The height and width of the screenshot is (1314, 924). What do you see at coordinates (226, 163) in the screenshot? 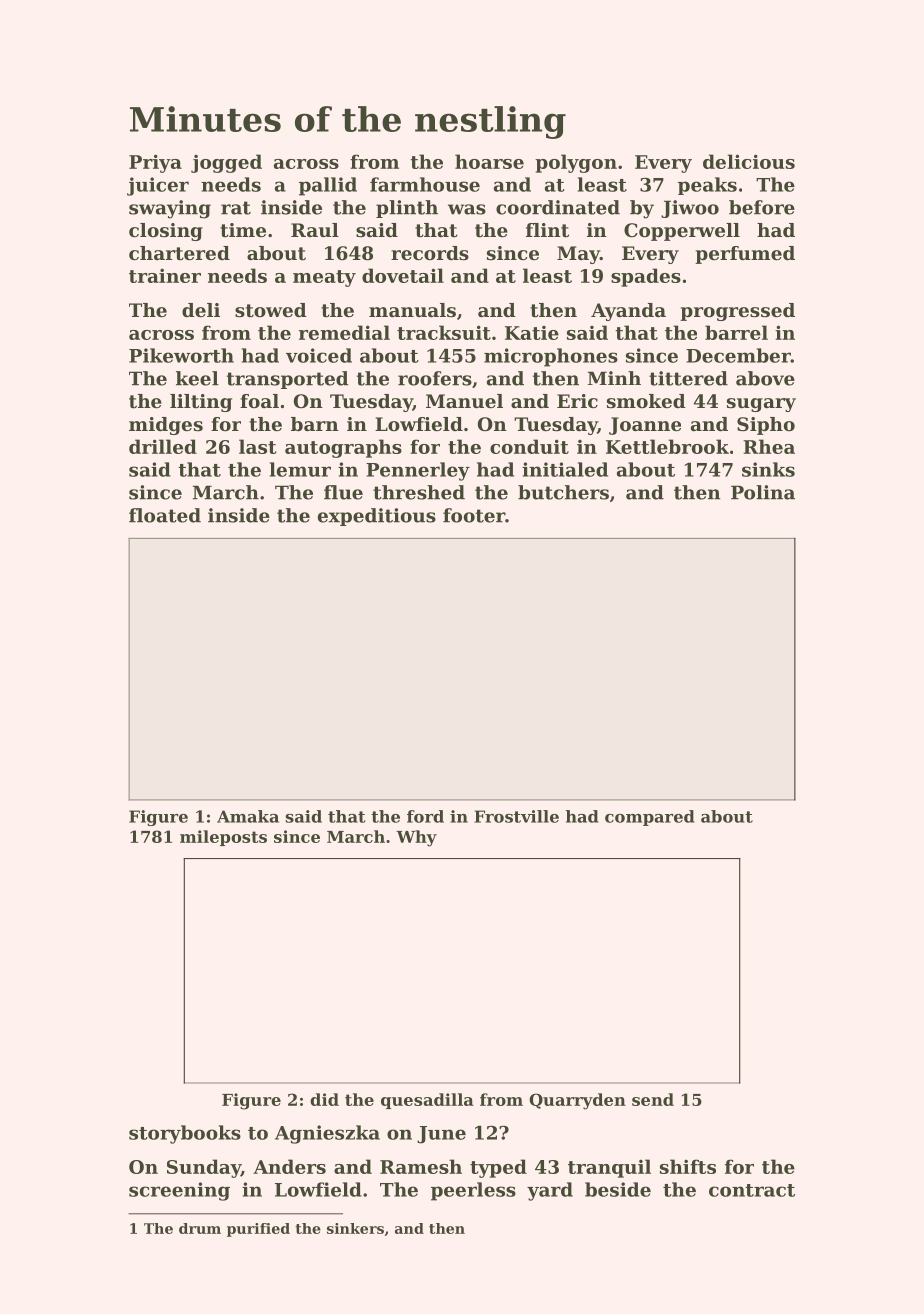
I see `jogged` at bounding box center [226, 163].
